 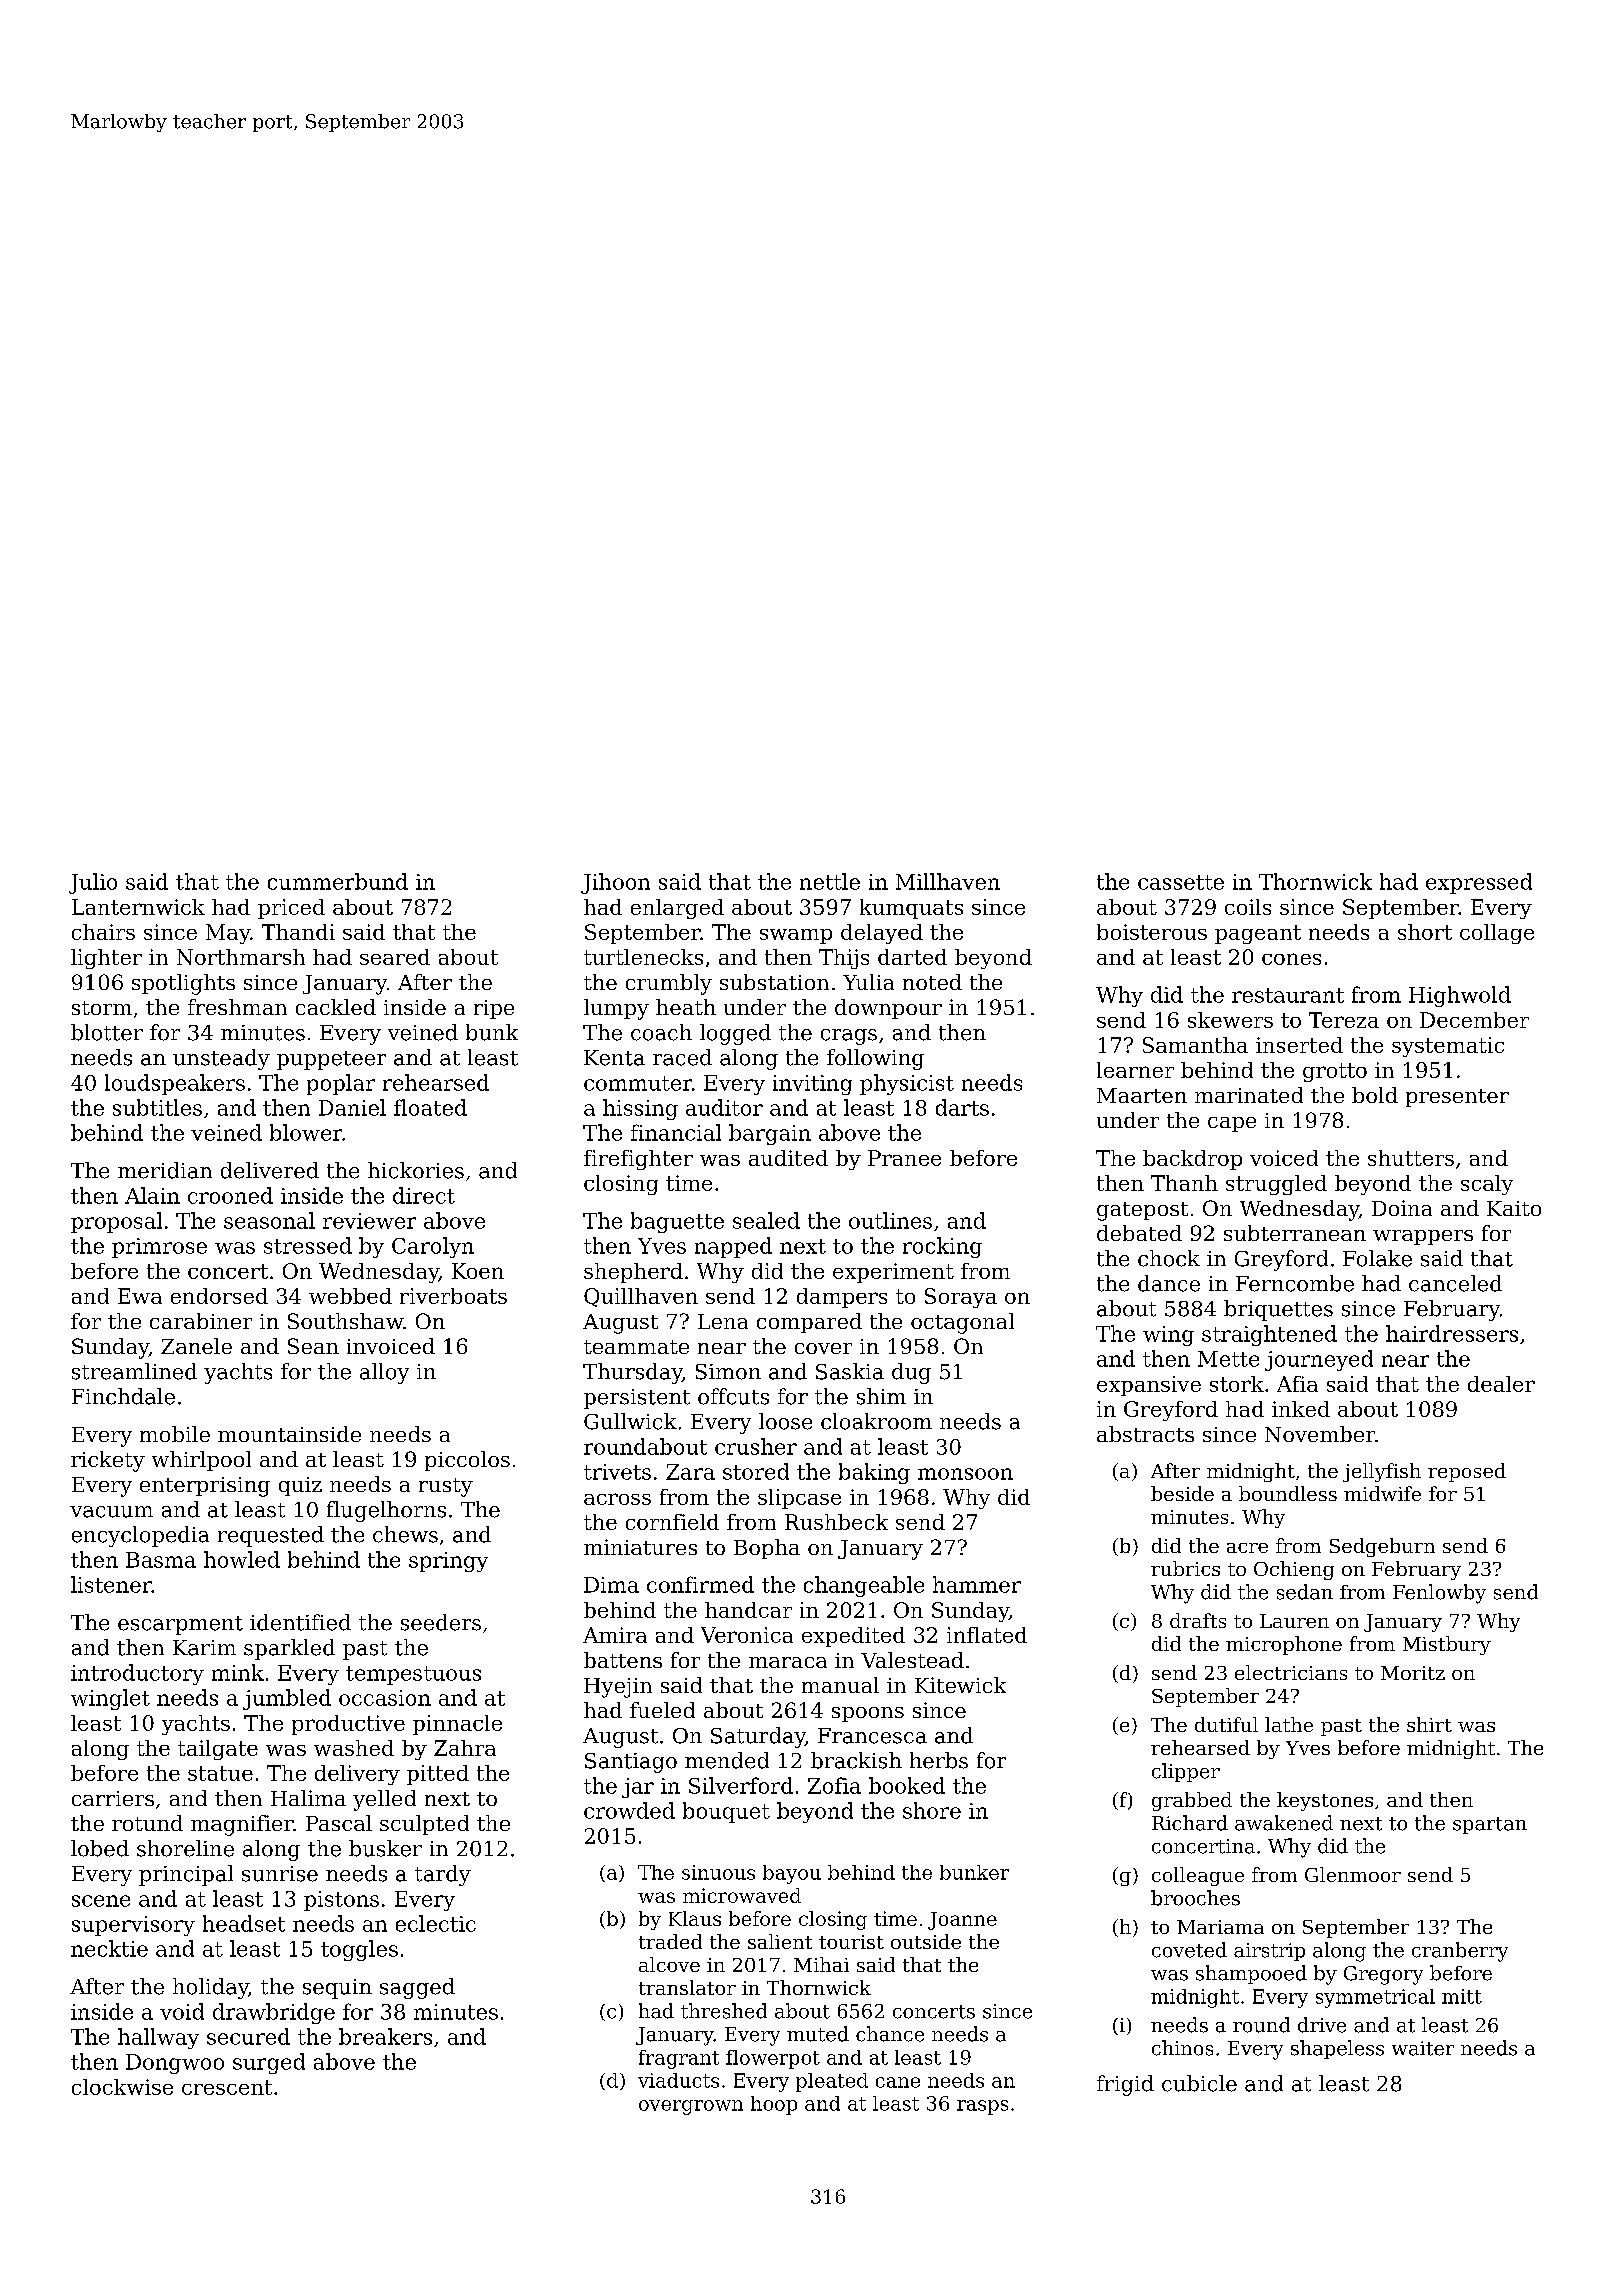 I want to click on Rushbeck, so click(x=836, y=1522).
